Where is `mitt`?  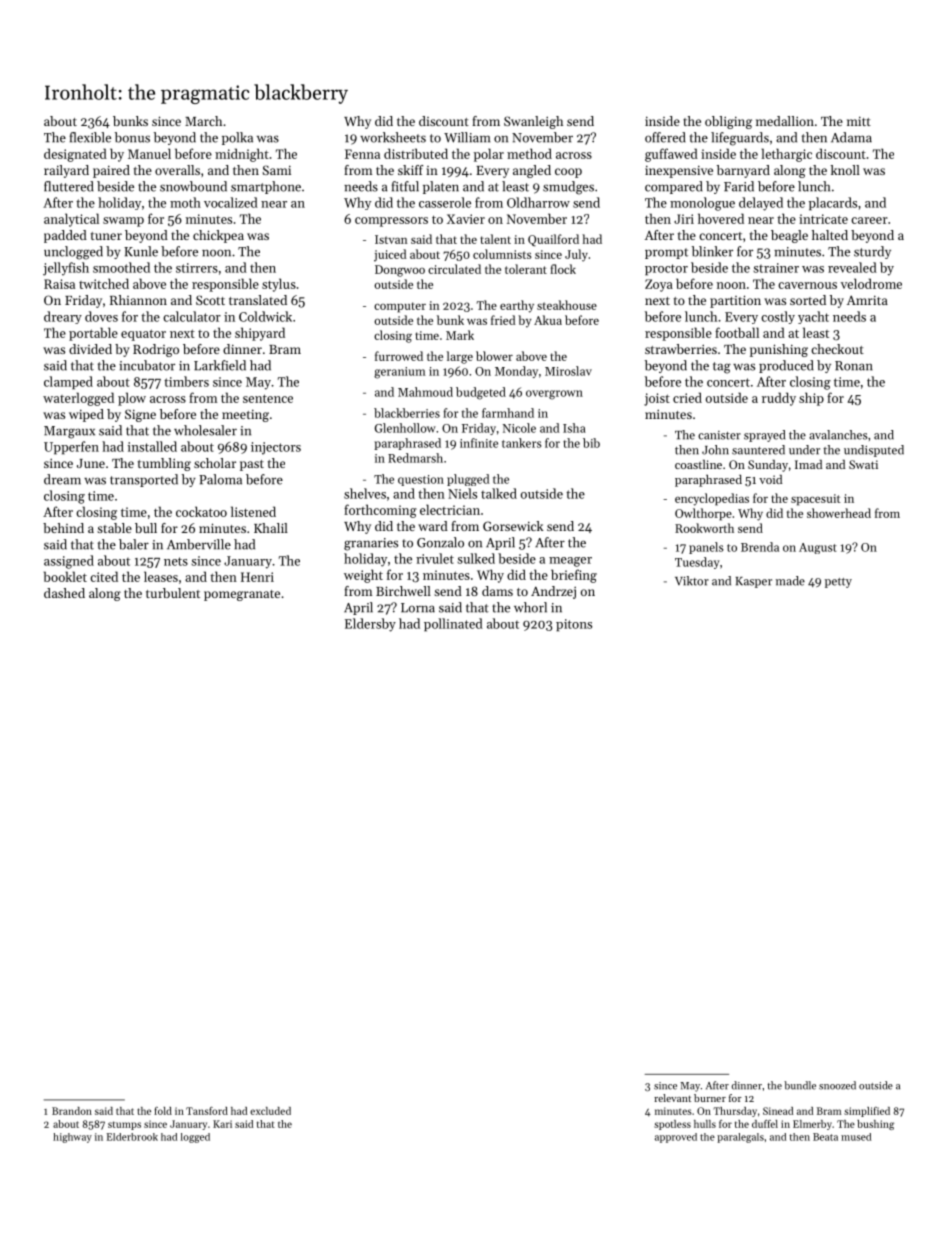 mitt is located at coordinates (859, 121).
